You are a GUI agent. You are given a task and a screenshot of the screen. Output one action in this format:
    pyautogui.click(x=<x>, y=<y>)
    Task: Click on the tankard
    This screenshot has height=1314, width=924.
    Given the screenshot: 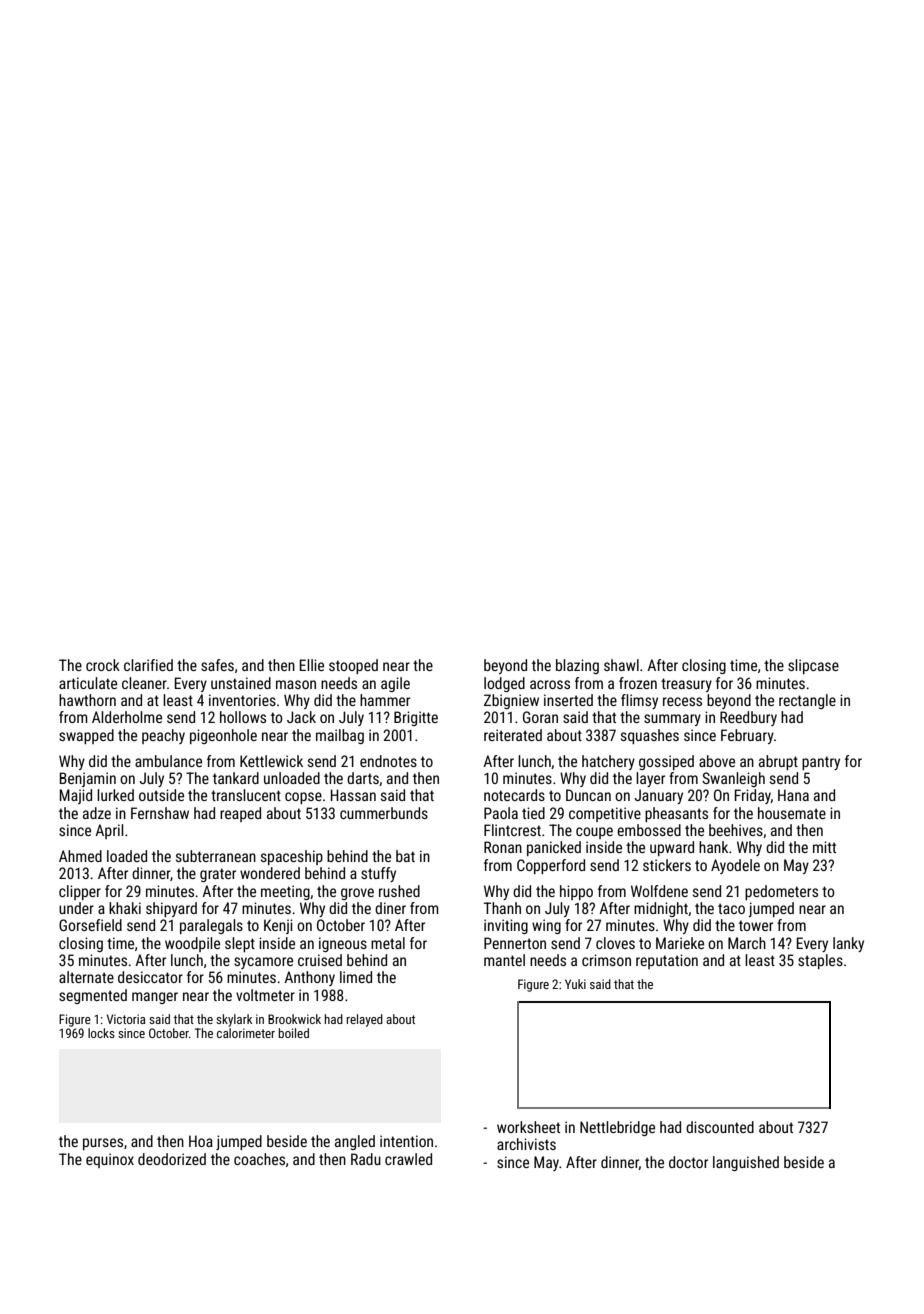 What is the action you would take?
    pyautogui.click(x=236, y=778)
